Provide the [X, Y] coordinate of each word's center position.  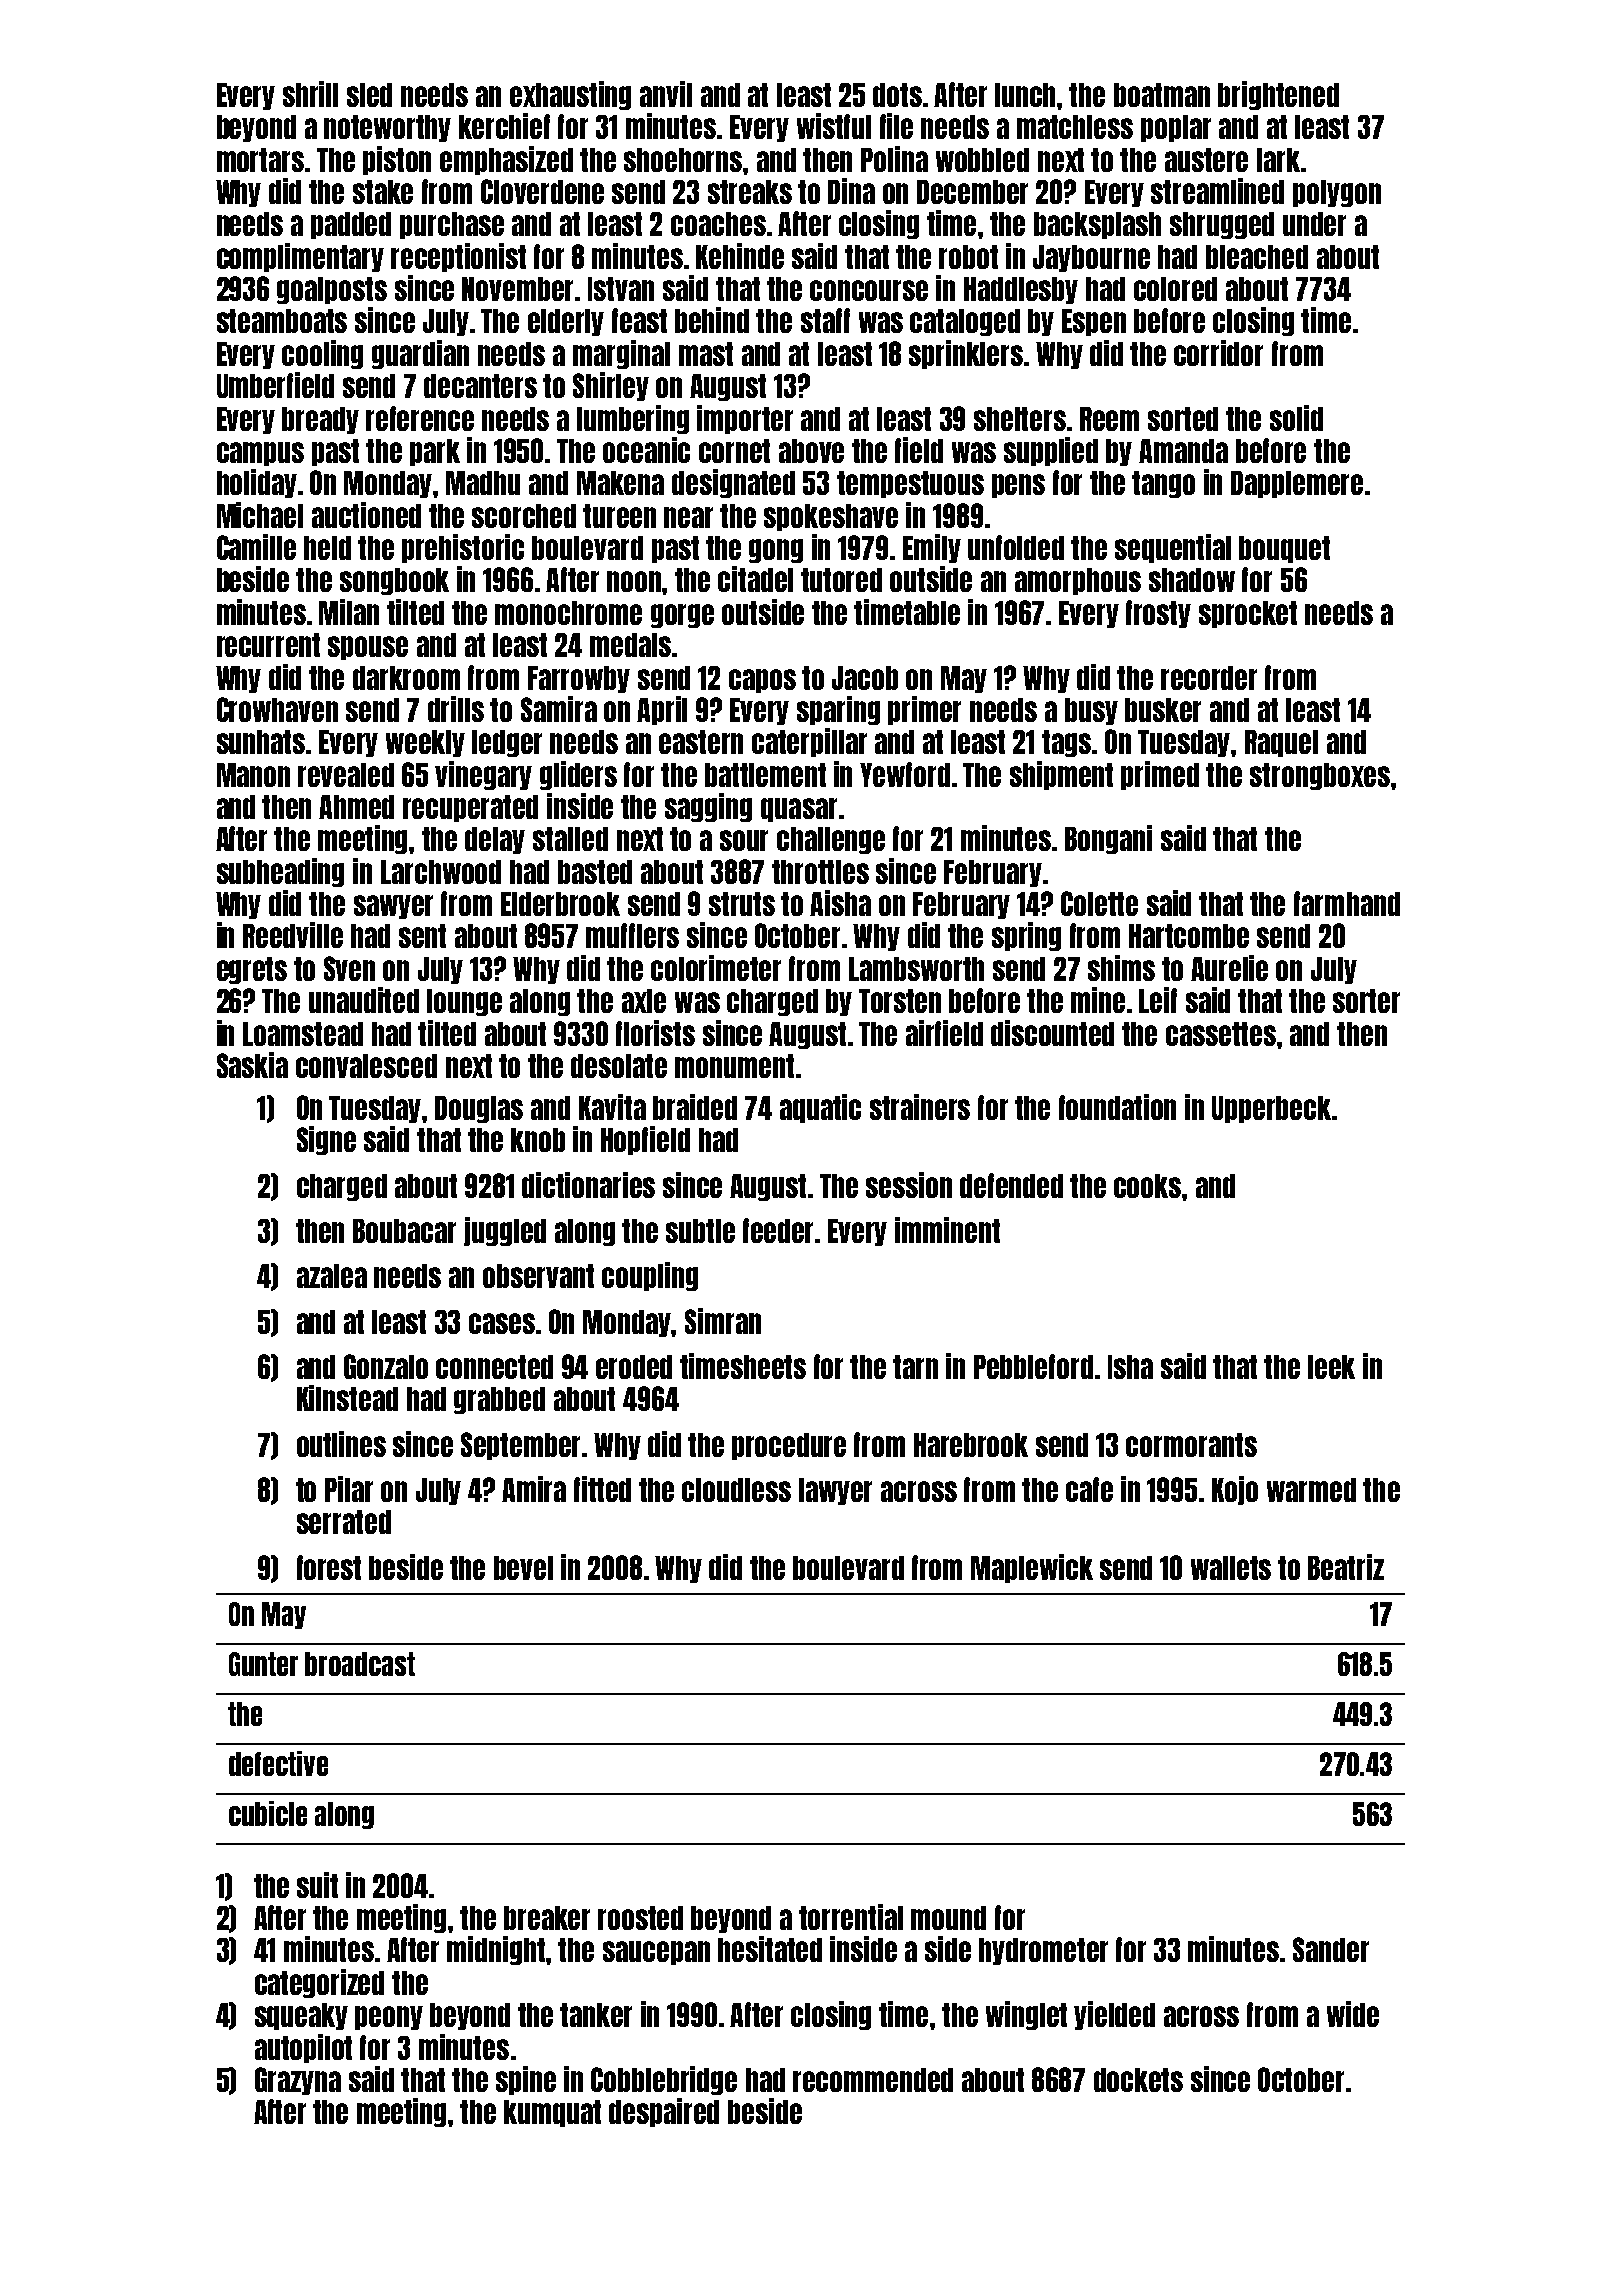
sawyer [393, 907]
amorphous [1078, 581]
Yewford [905, 774]
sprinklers [966, 354]
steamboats [282, 321]
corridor [1218, 353]
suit [317, 1885]
